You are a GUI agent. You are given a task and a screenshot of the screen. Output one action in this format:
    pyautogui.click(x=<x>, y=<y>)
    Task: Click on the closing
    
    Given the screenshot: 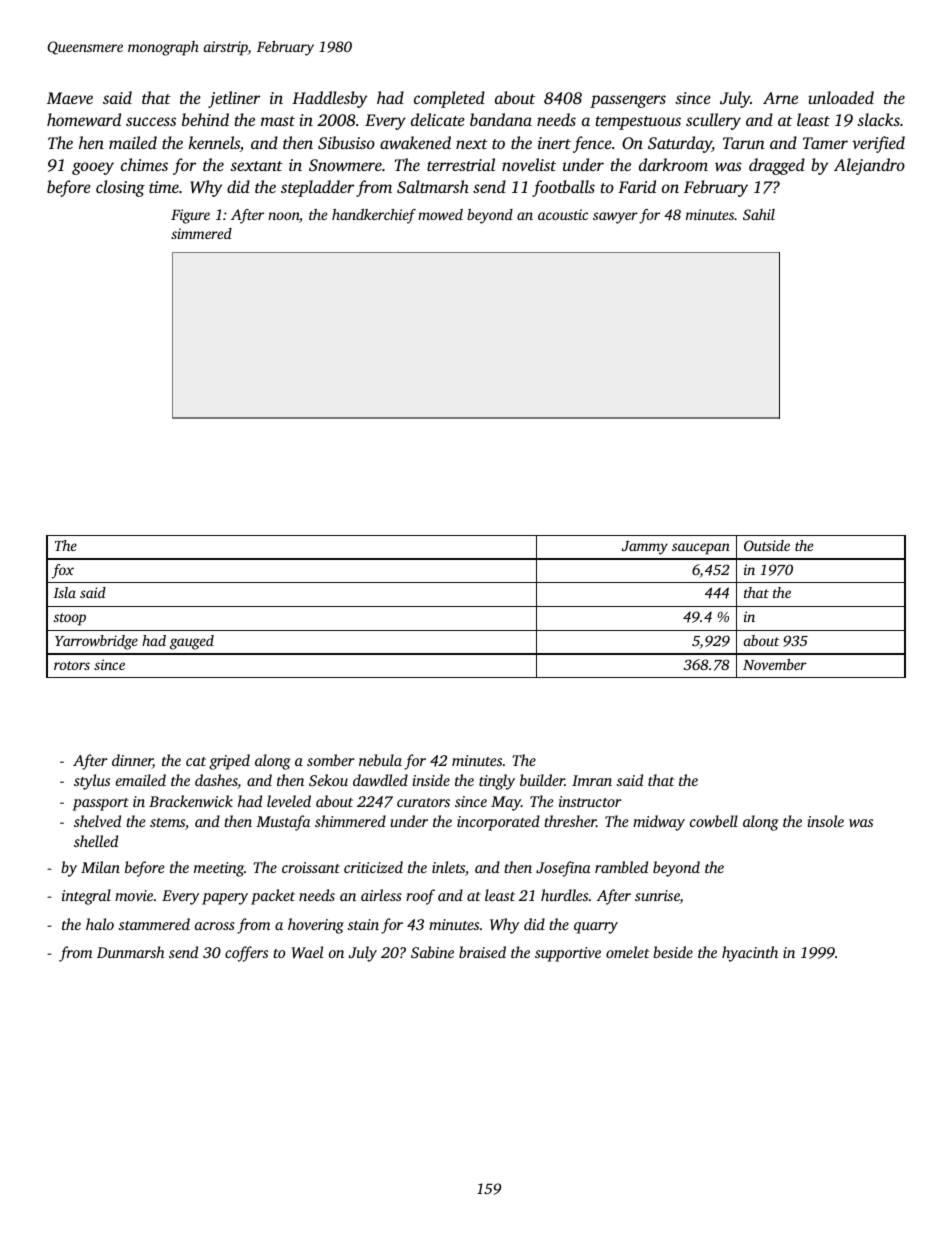 What is the action you would take?
    pyautogui.click(x=120, y=188)
